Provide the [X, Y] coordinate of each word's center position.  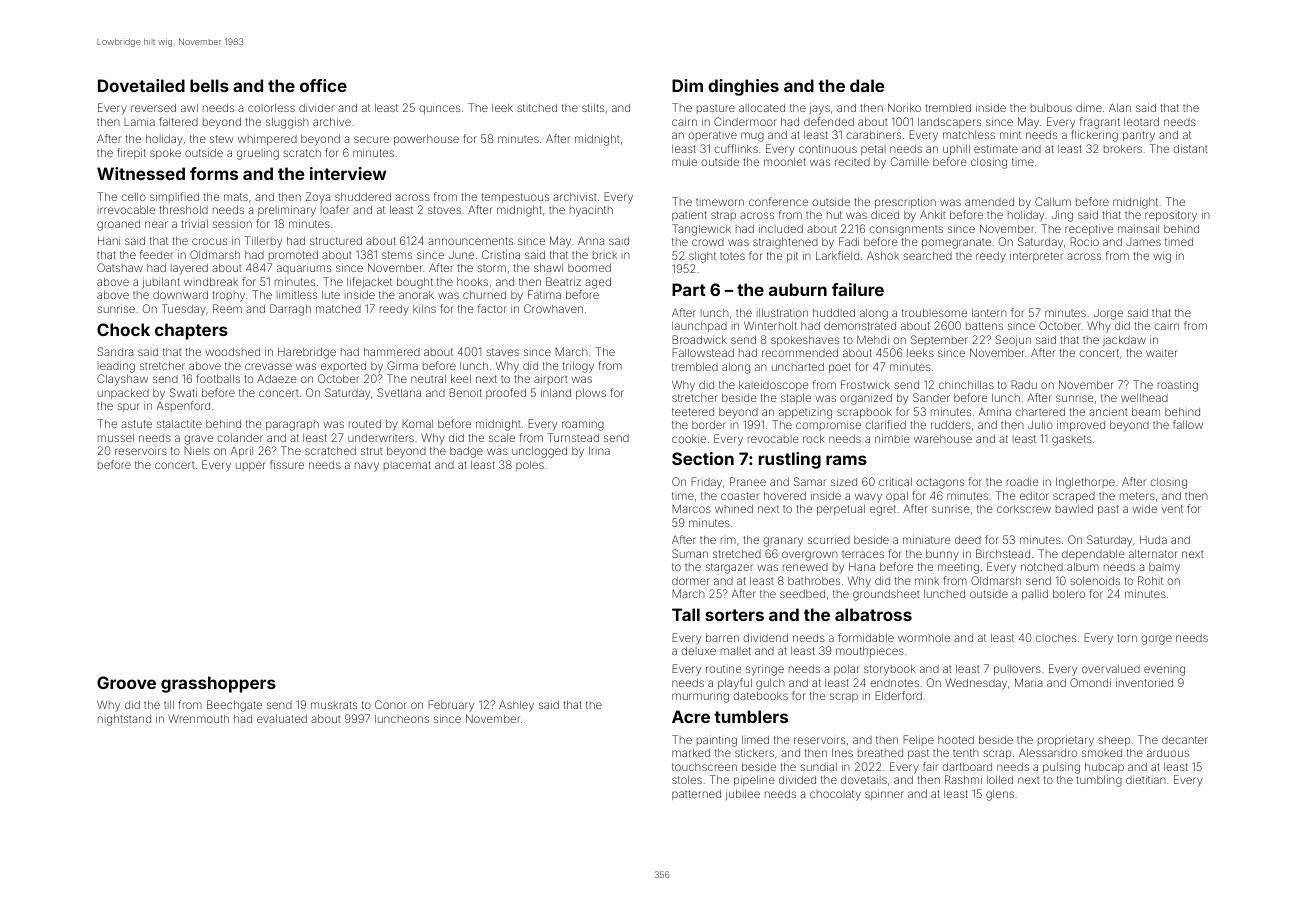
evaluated [282, 719]
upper [251, 466]
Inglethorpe [1085, 483]
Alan [1120, 107]
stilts [593, 108]
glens [1000, 795]
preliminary [287, 211]
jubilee [743, 795]
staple [796, 399]
